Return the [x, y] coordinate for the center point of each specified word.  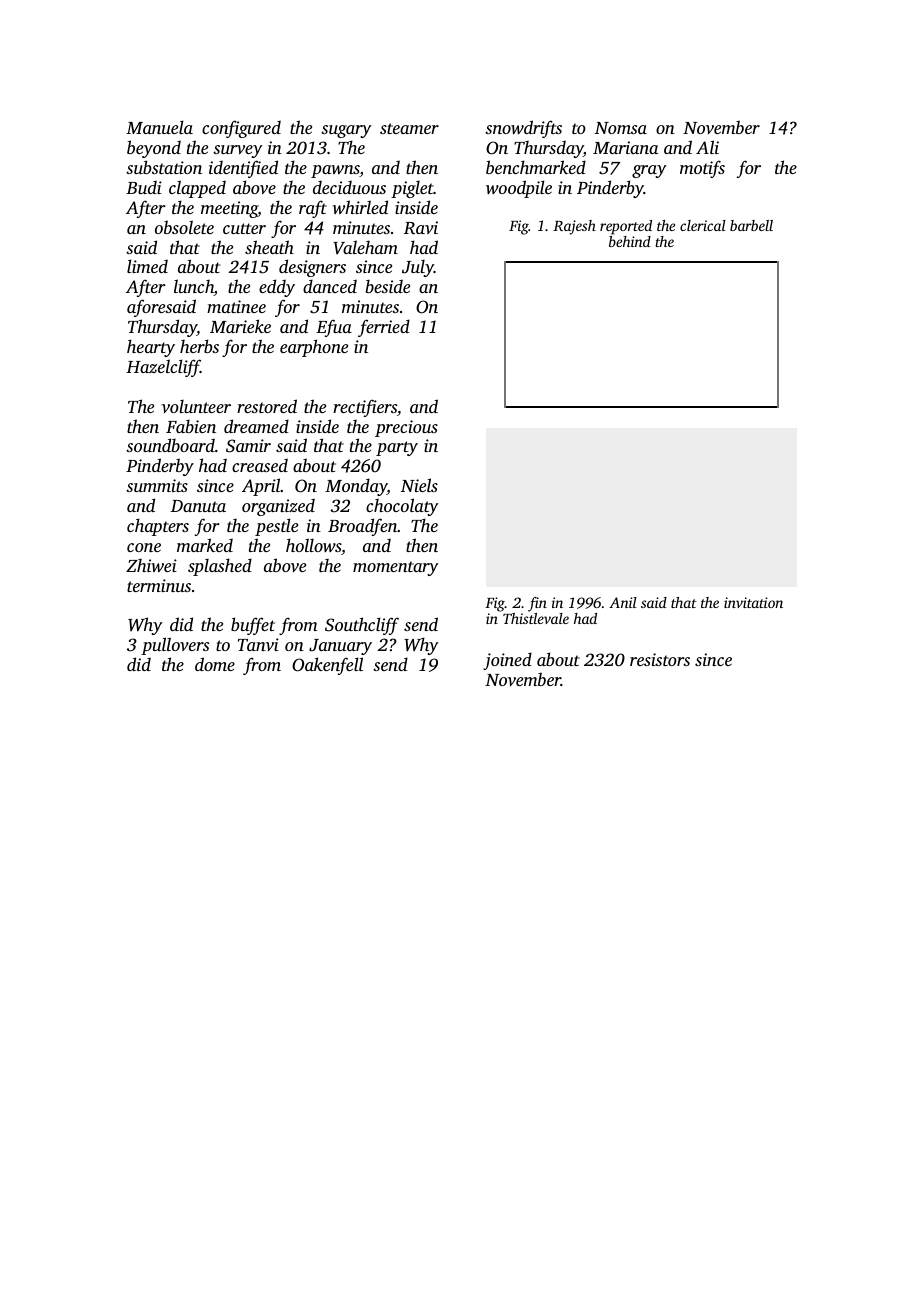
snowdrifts [523, 129]
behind [630, 241]
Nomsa [621, 128]
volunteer [196, 406]
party [397, 448]
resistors [660, 659]
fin [537, 604]
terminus [159, 585]
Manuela [159, 127]
